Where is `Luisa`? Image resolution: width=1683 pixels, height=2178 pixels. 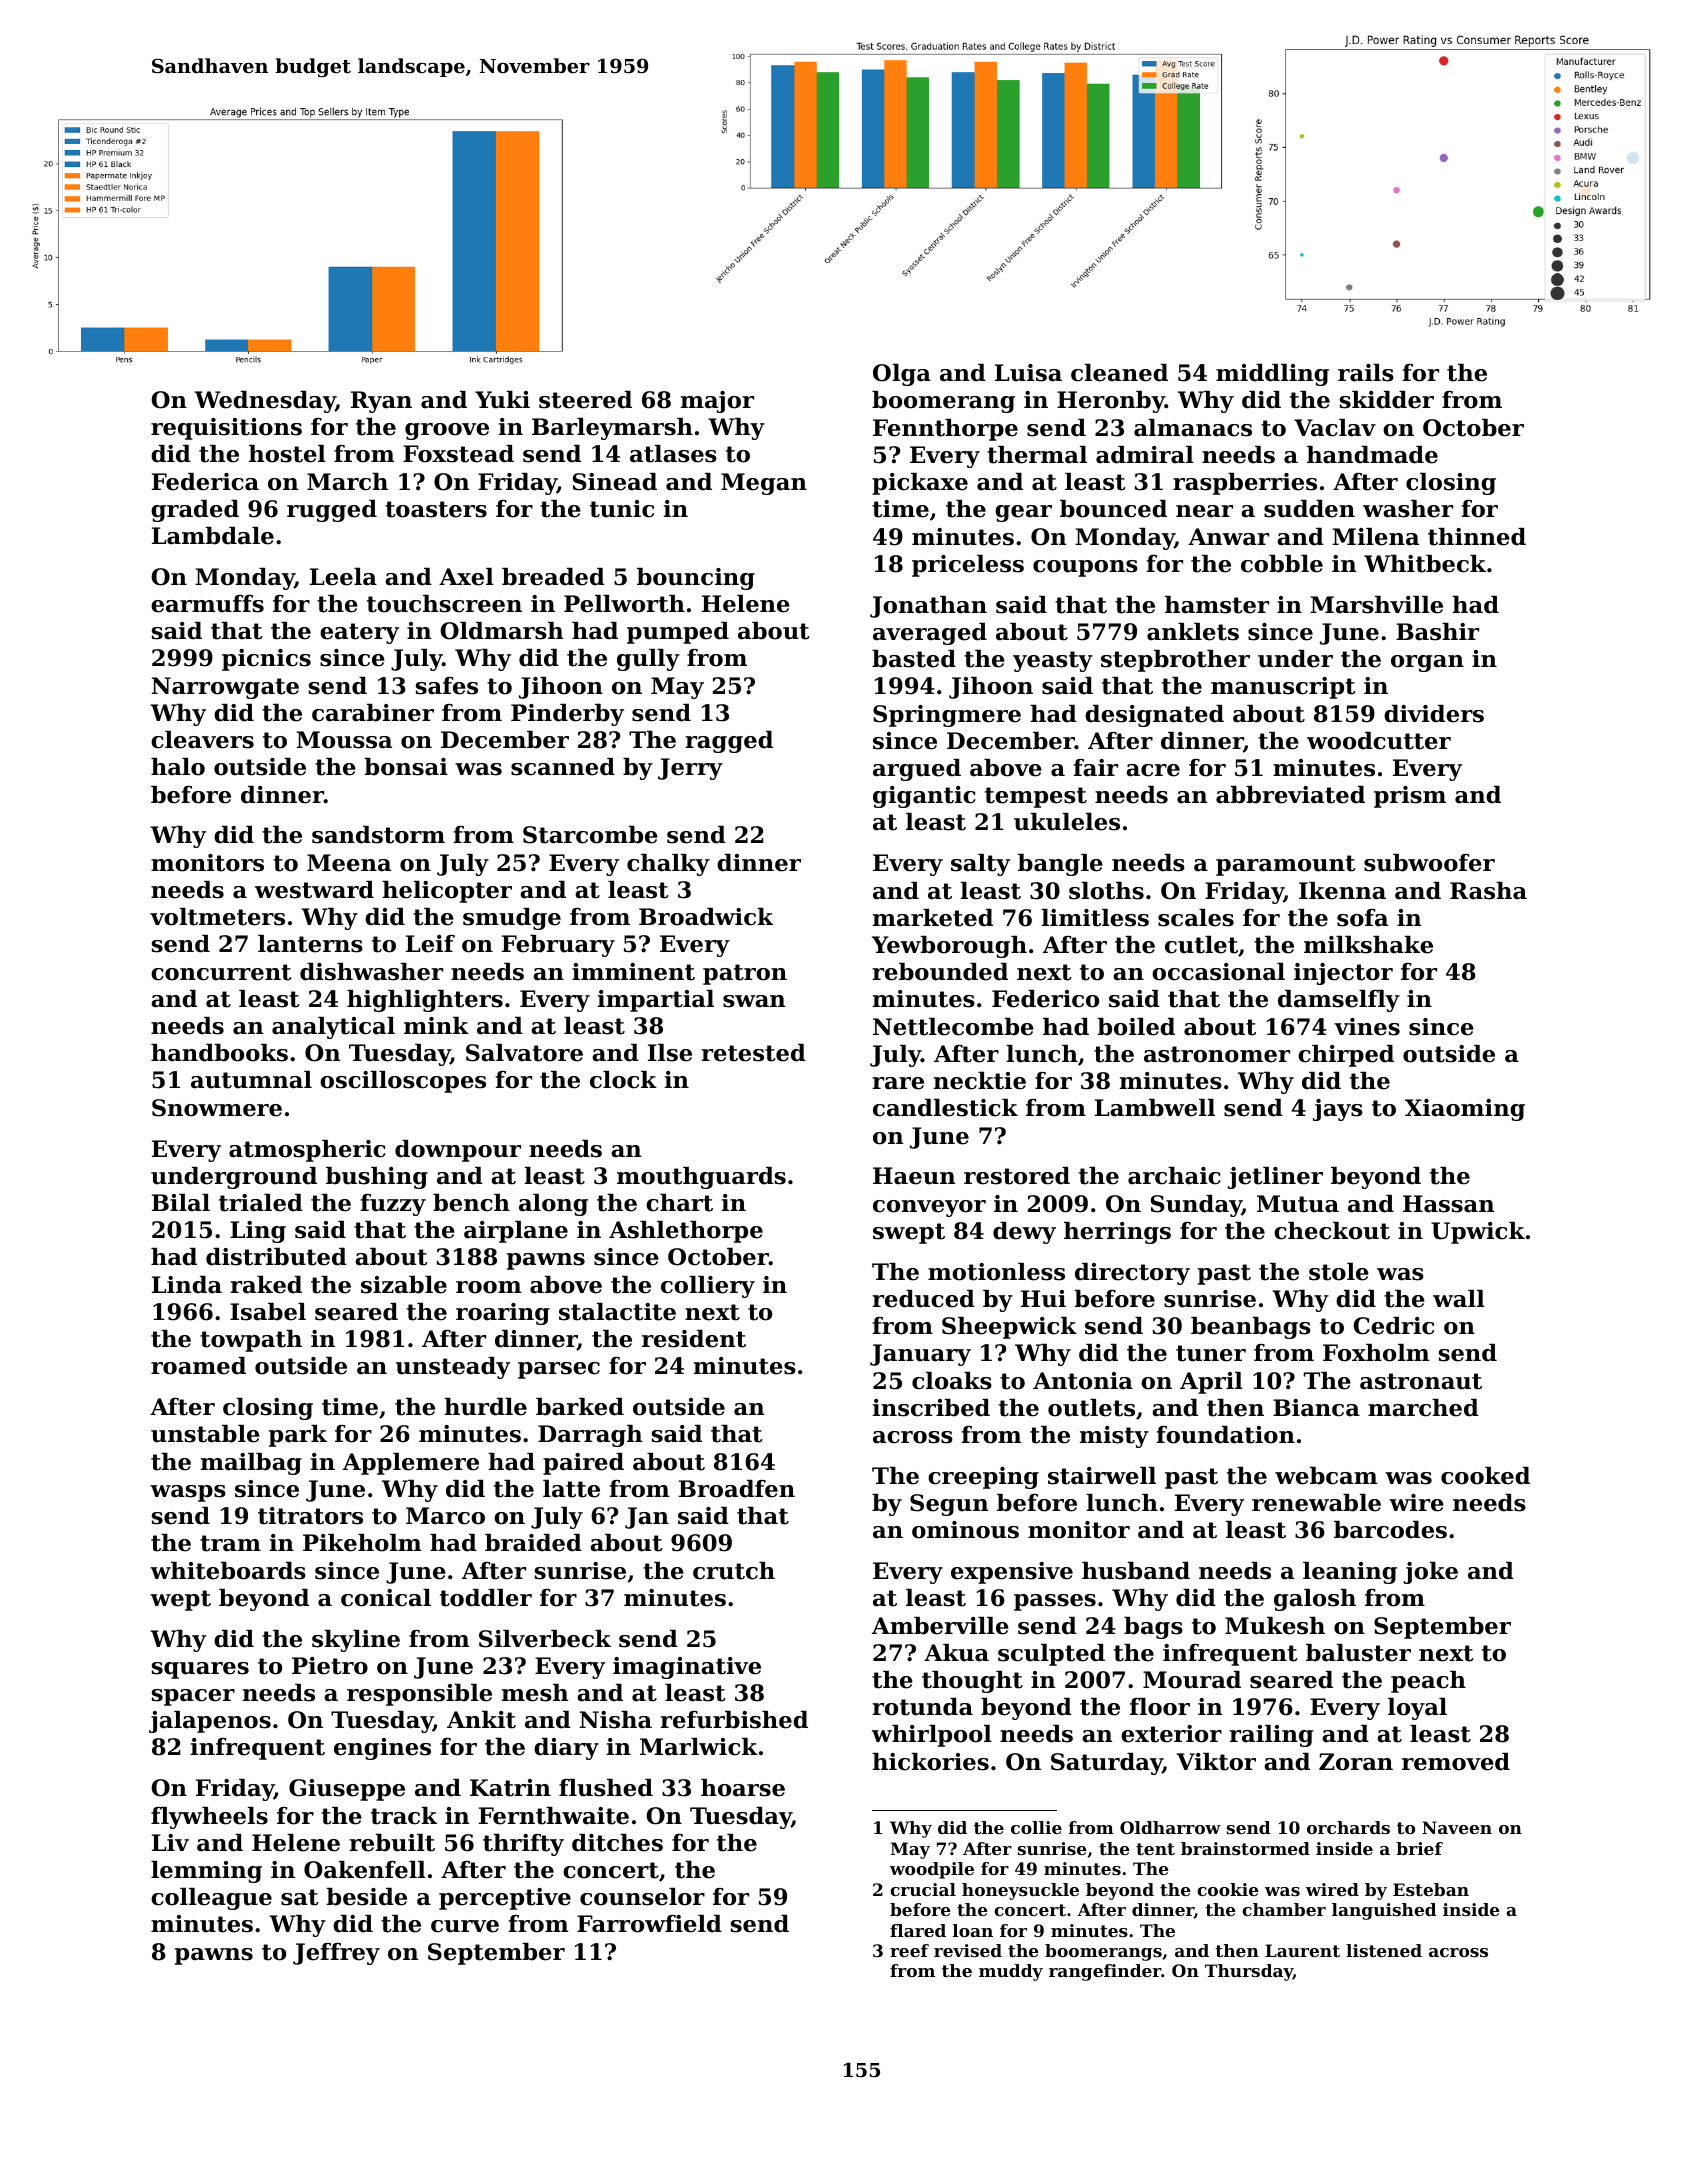
Luisa is located at coordinates (1028, 373).
